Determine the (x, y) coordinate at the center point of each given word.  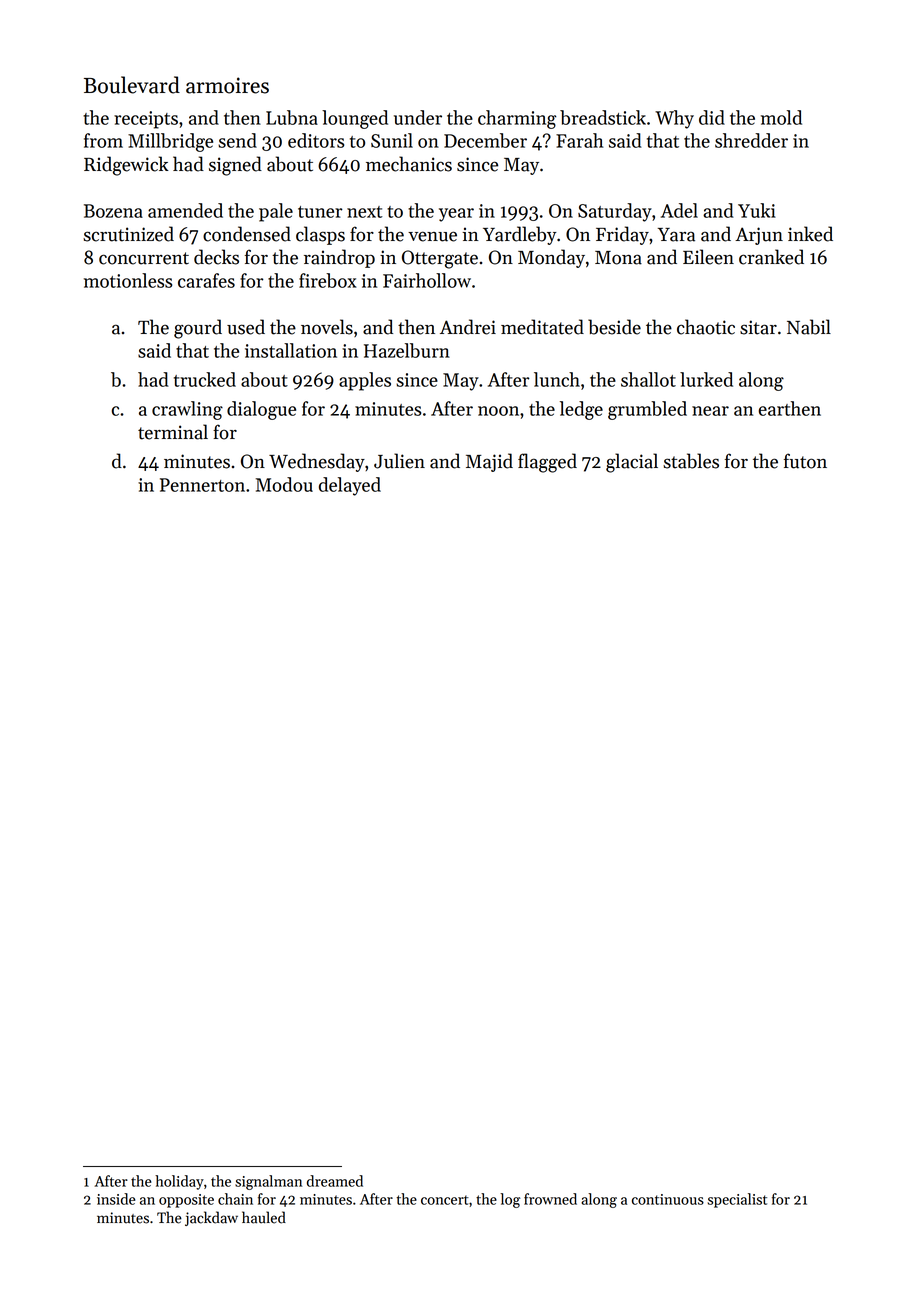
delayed (350, 486)
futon (805, 461)
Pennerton (202, 485)
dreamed (335, 1181)
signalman (268, 1182)
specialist (737, 1200)
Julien (399, 461)
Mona (618, 258)
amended (185, 210)
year (456, 215)
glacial (632, 463)
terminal (173, 432)
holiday (179, 1182)
